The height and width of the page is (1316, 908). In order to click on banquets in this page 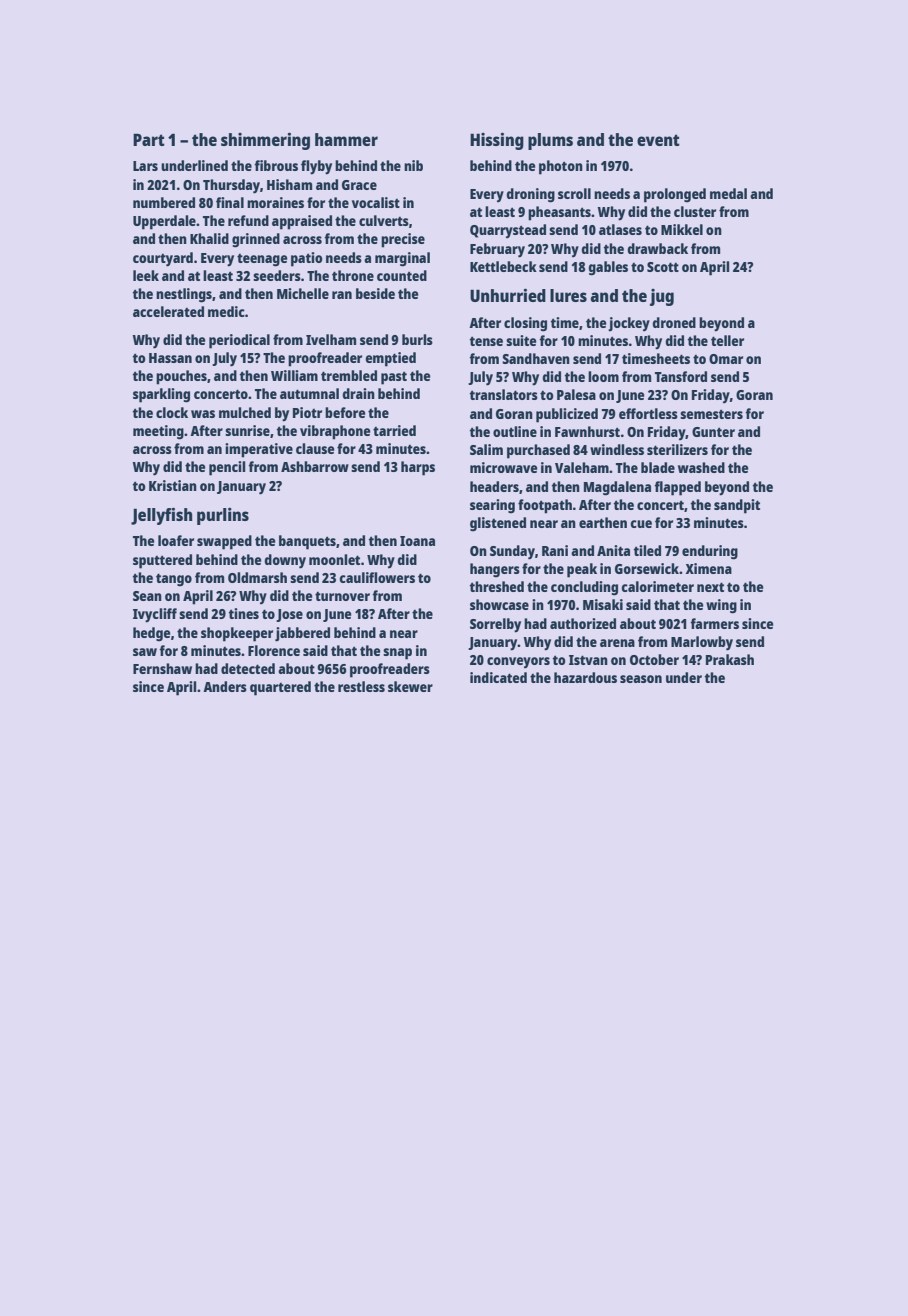, I will do `click(307, 542)`.
